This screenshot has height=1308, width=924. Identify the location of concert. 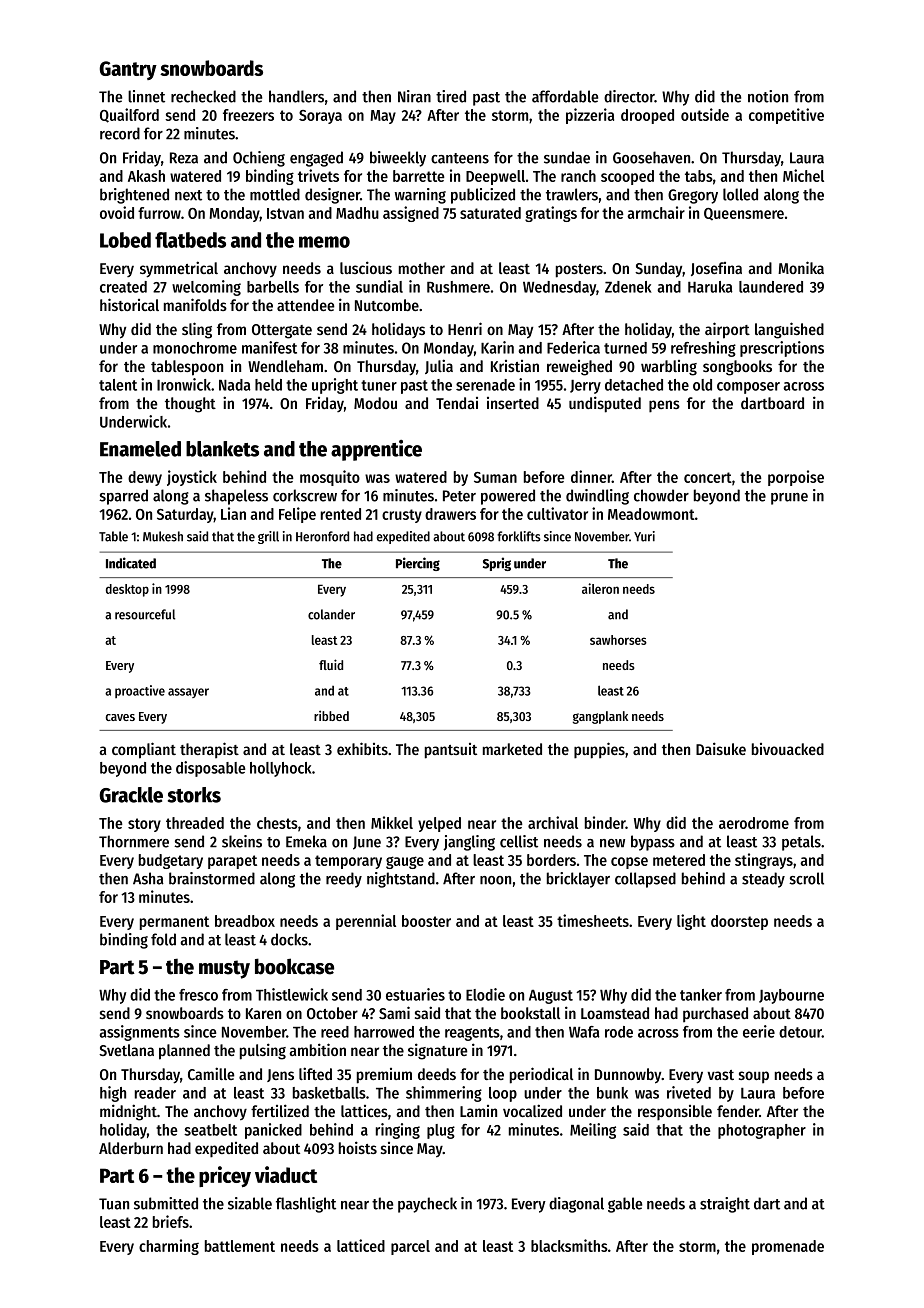
(708, 477).
